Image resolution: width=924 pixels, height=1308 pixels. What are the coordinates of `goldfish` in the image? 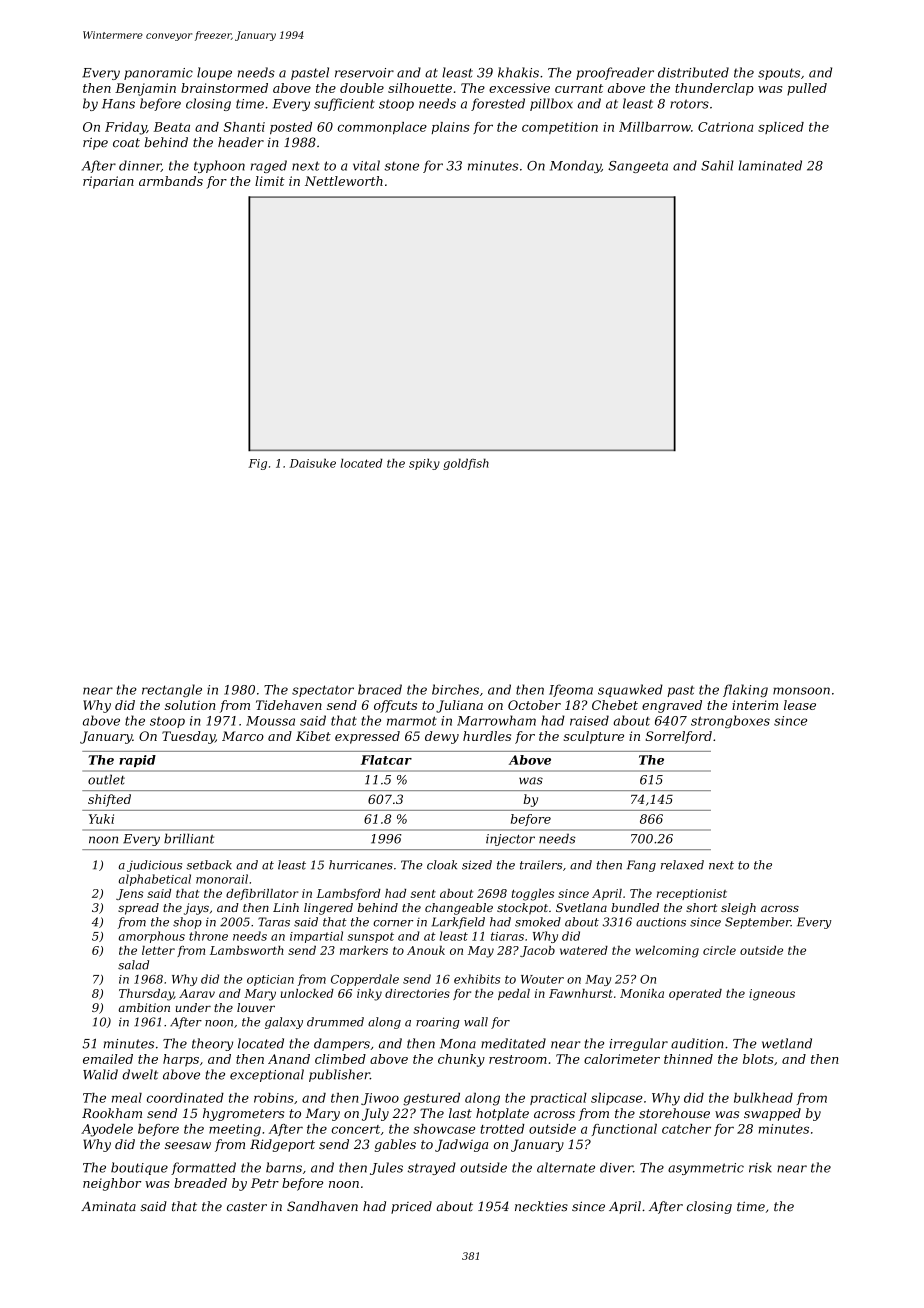 It's located at (466, 464).
